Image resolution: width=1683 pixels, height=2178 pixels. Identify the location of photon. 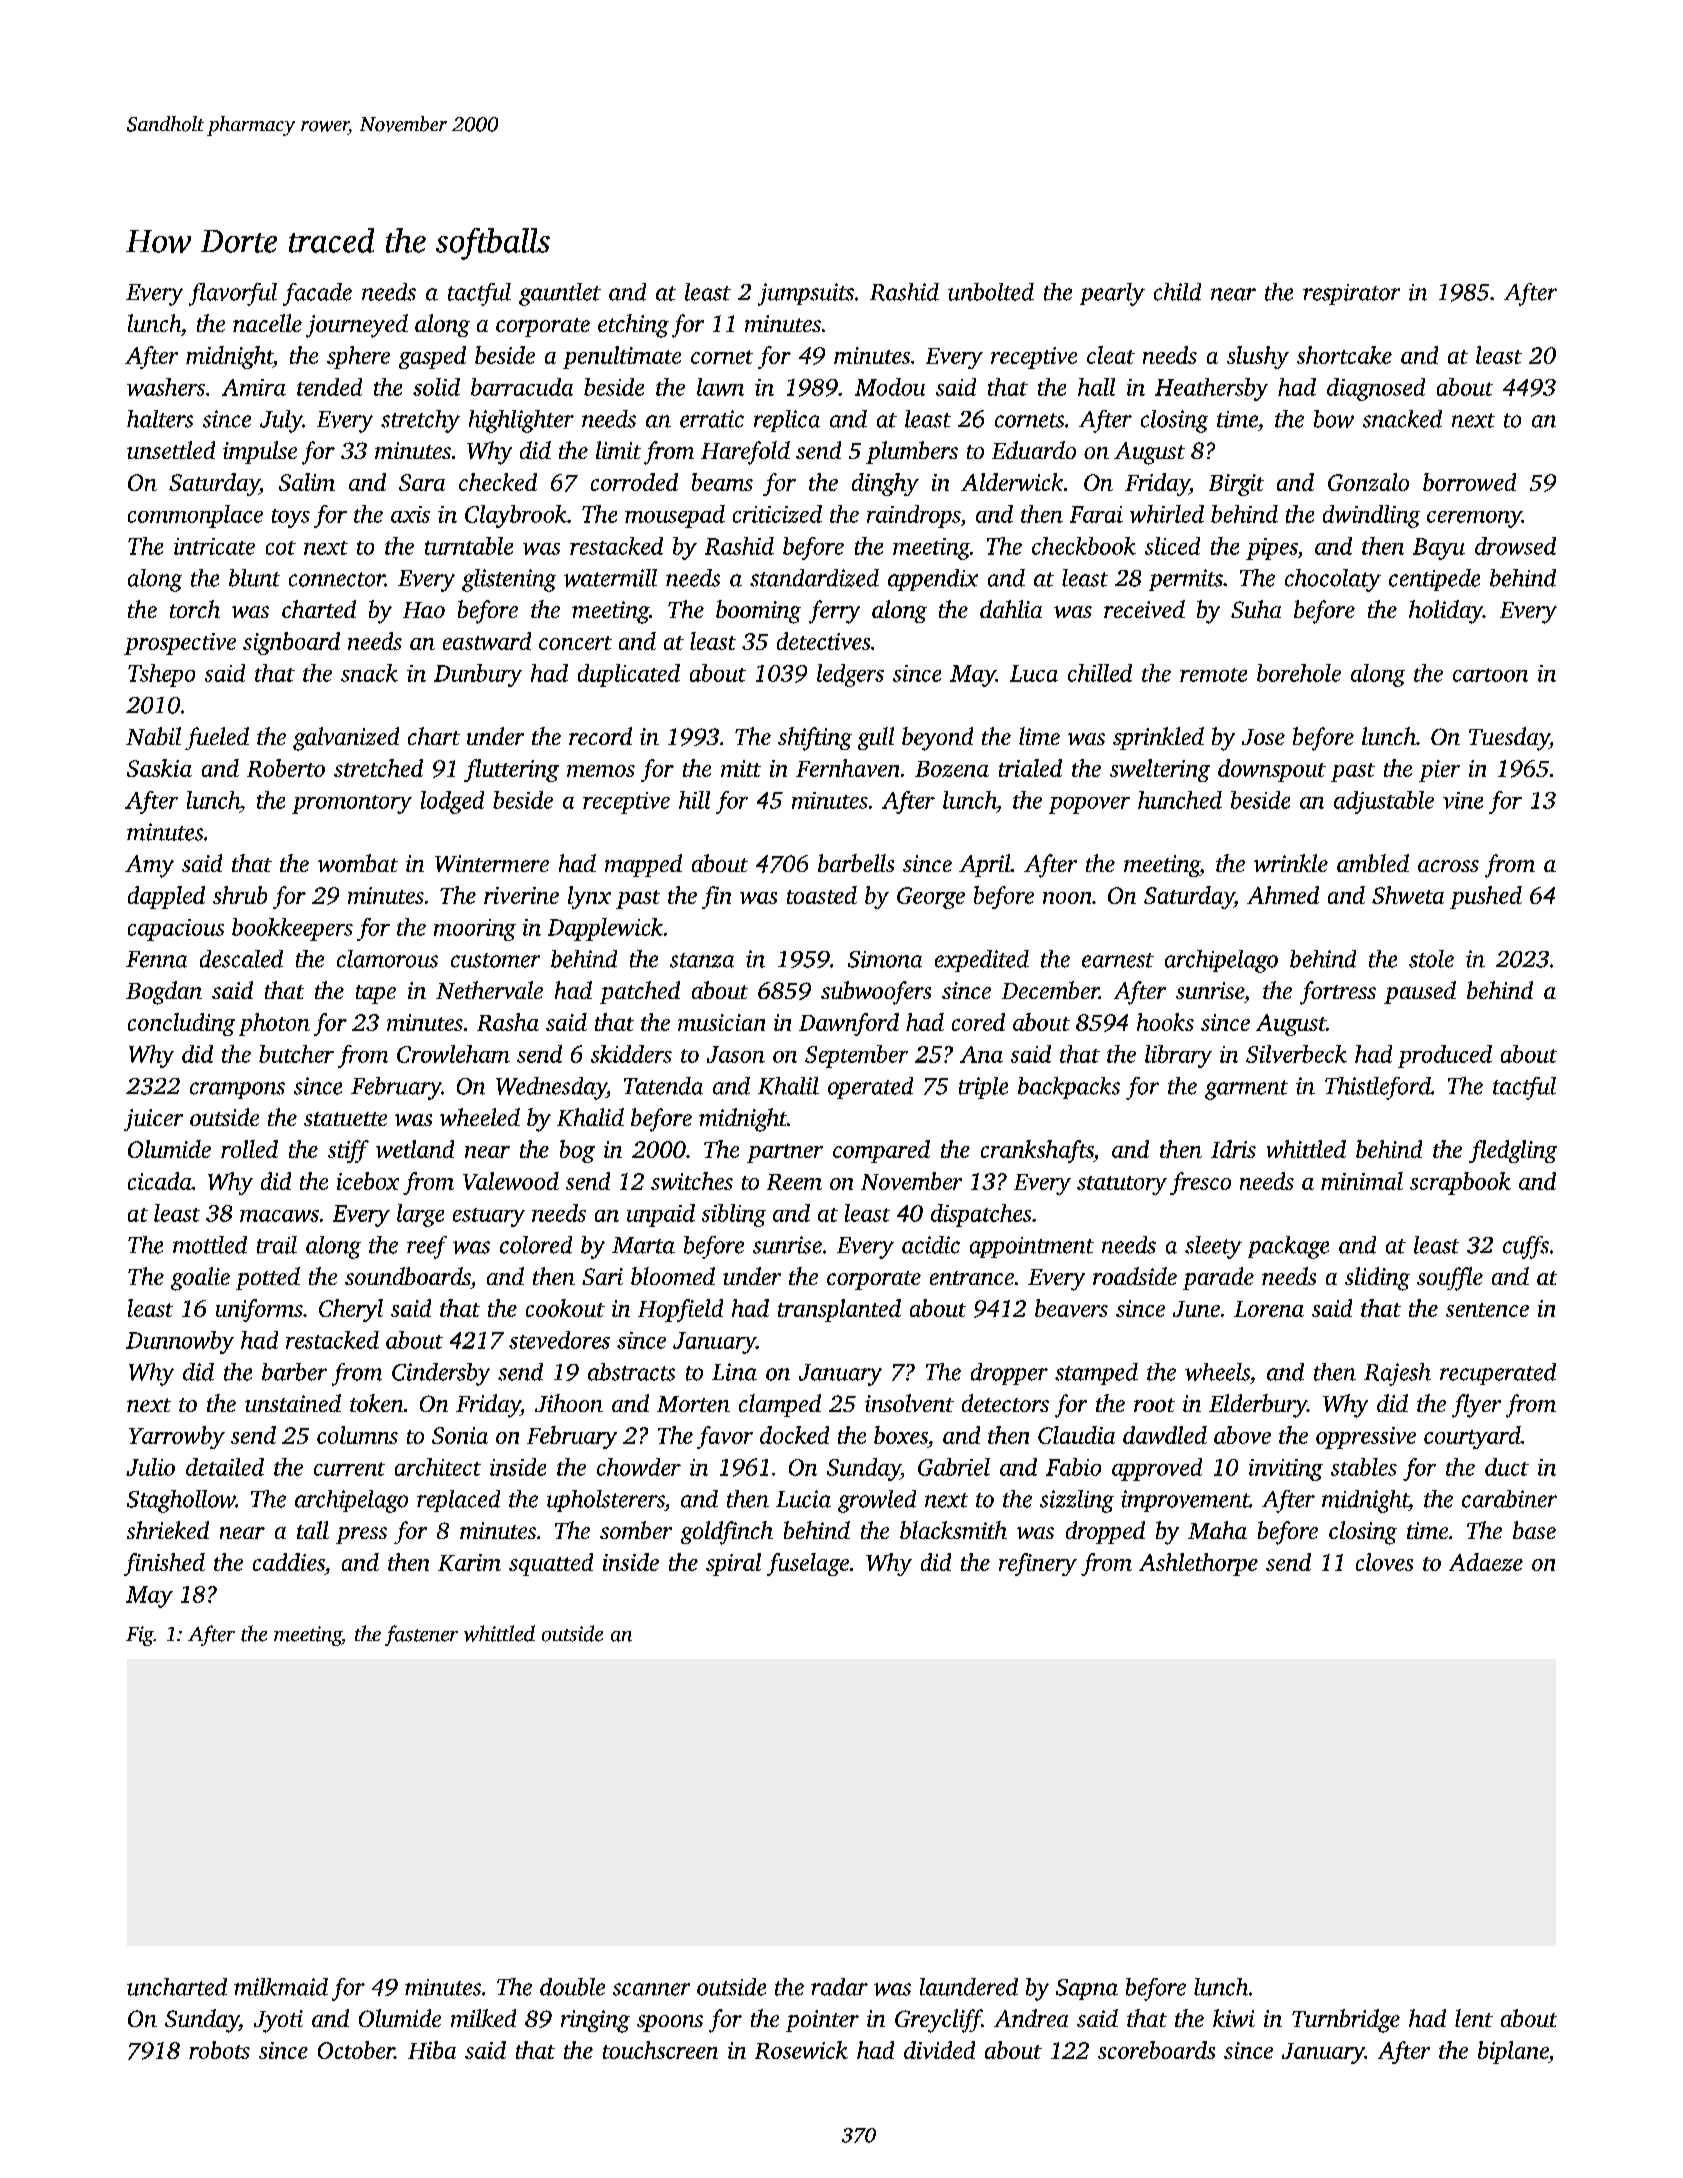
(274, 1024).
